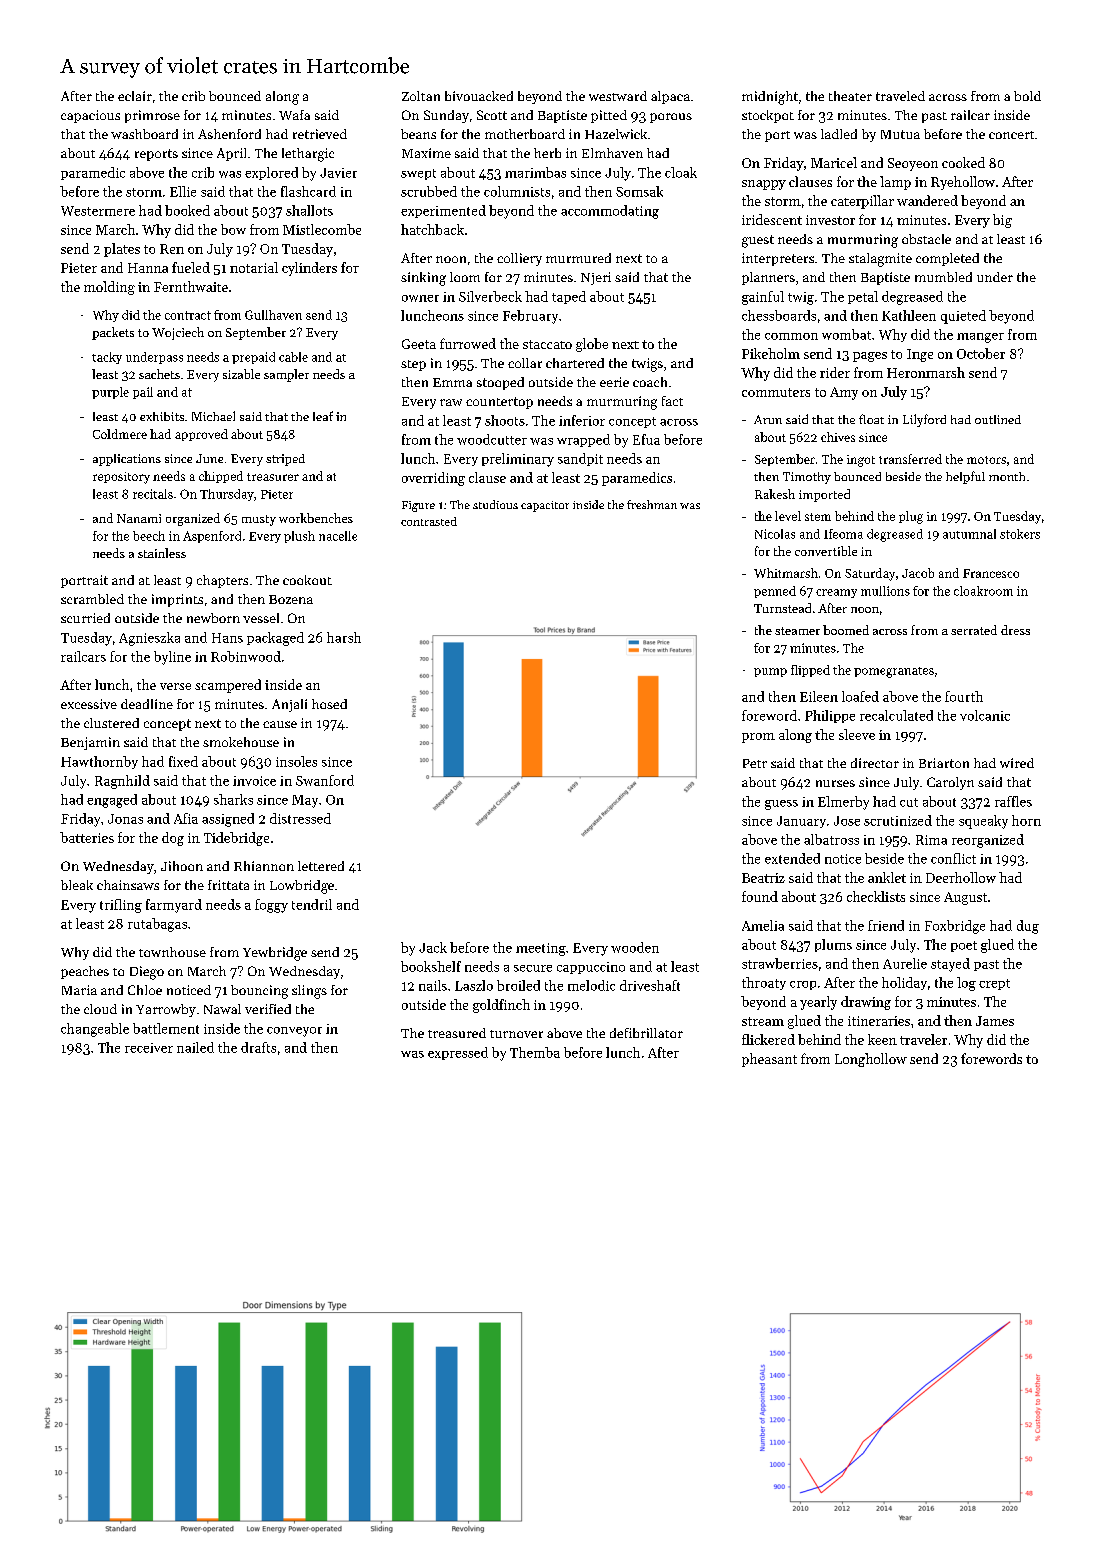 This screenshot has height=1563, width=1105. Describe the element at coordinates (639, 191) in the screenshot. I see `Somsak` at that location.
